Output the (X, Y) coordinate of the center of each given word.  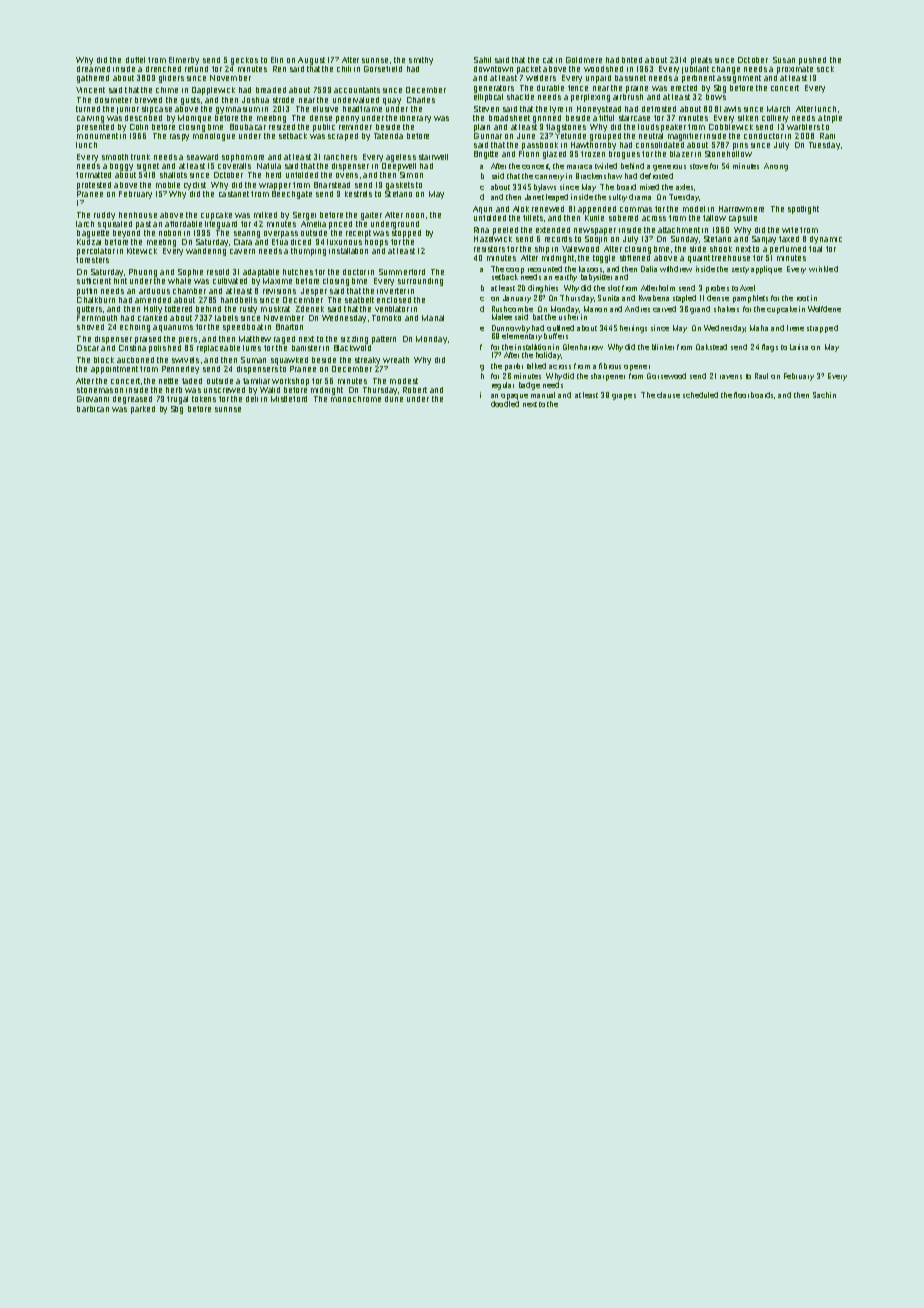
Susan (784, 60)
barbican (93, 409)
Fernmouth (97, 318)
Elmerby (184, 61)
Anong (776, 167)
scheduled (700, 395)
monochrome (356, 399)
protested (94, 186)
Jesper (314, 292)
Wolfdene (824, 309)
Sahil (482, 60)
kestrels (358, 194)
